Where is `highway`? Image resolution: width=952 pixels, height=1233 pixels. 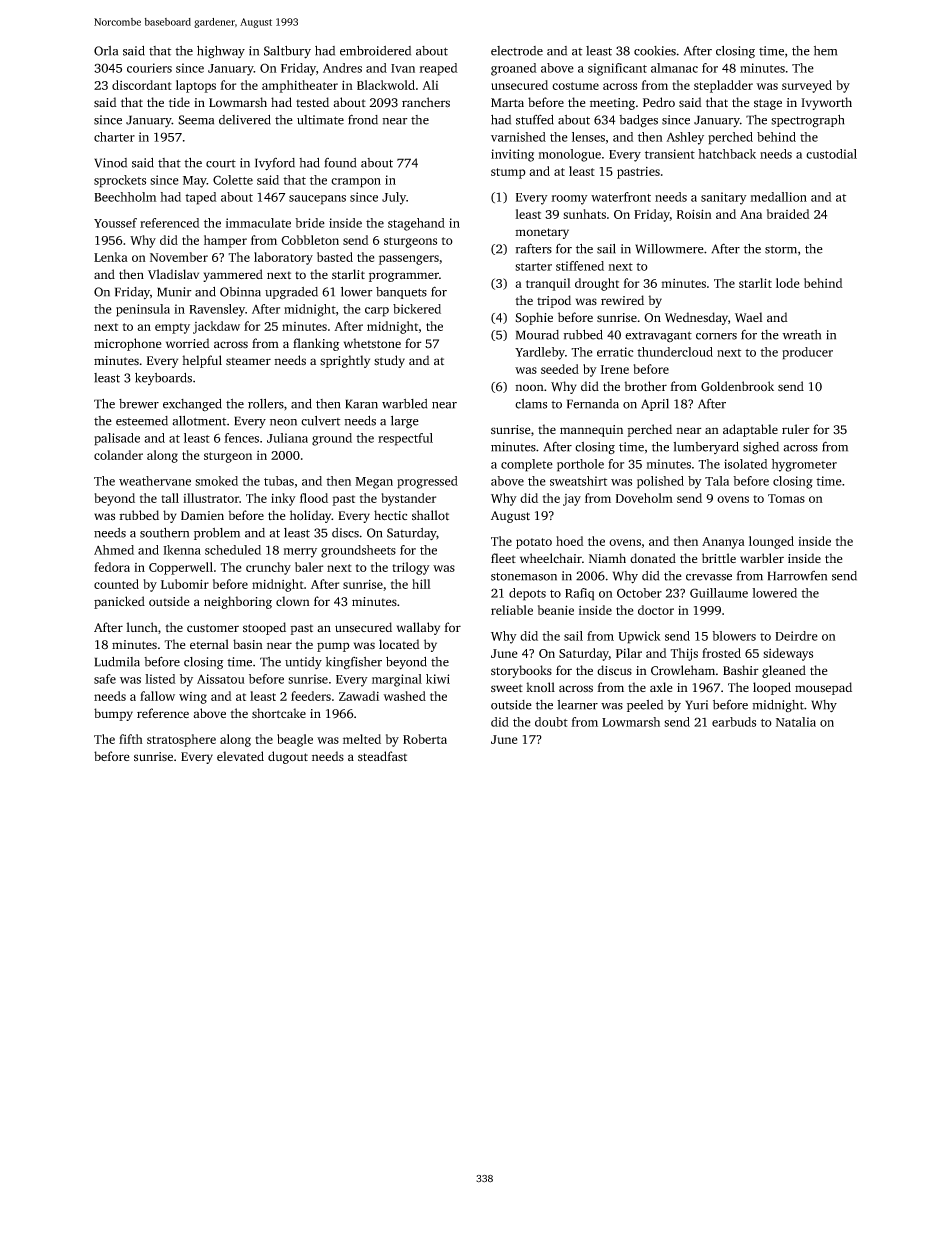 highway is located at coordinates (221, 52).
